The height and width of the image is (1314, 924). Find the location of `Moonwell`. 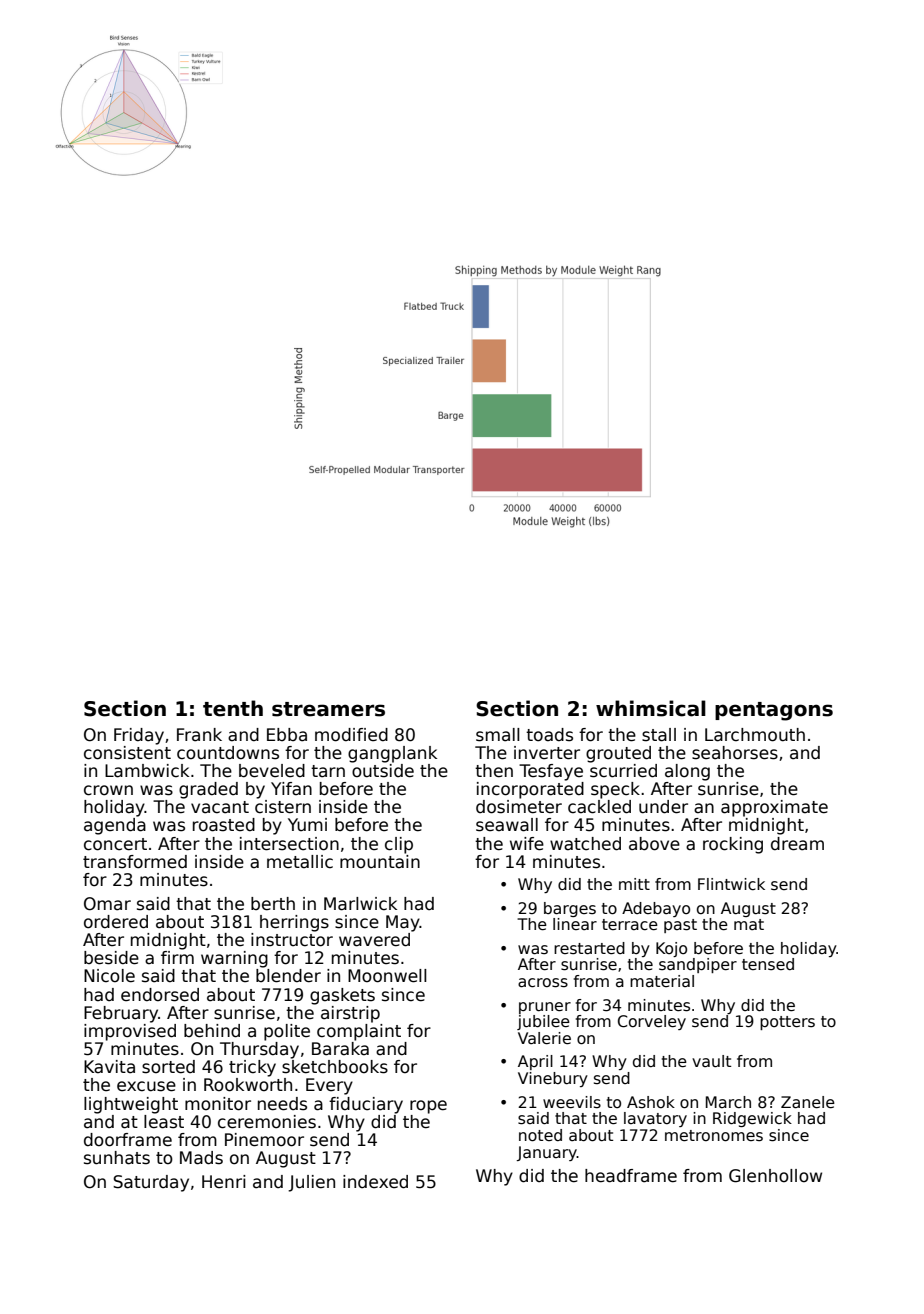

Moonwell is located at coordinates (387, 976).
